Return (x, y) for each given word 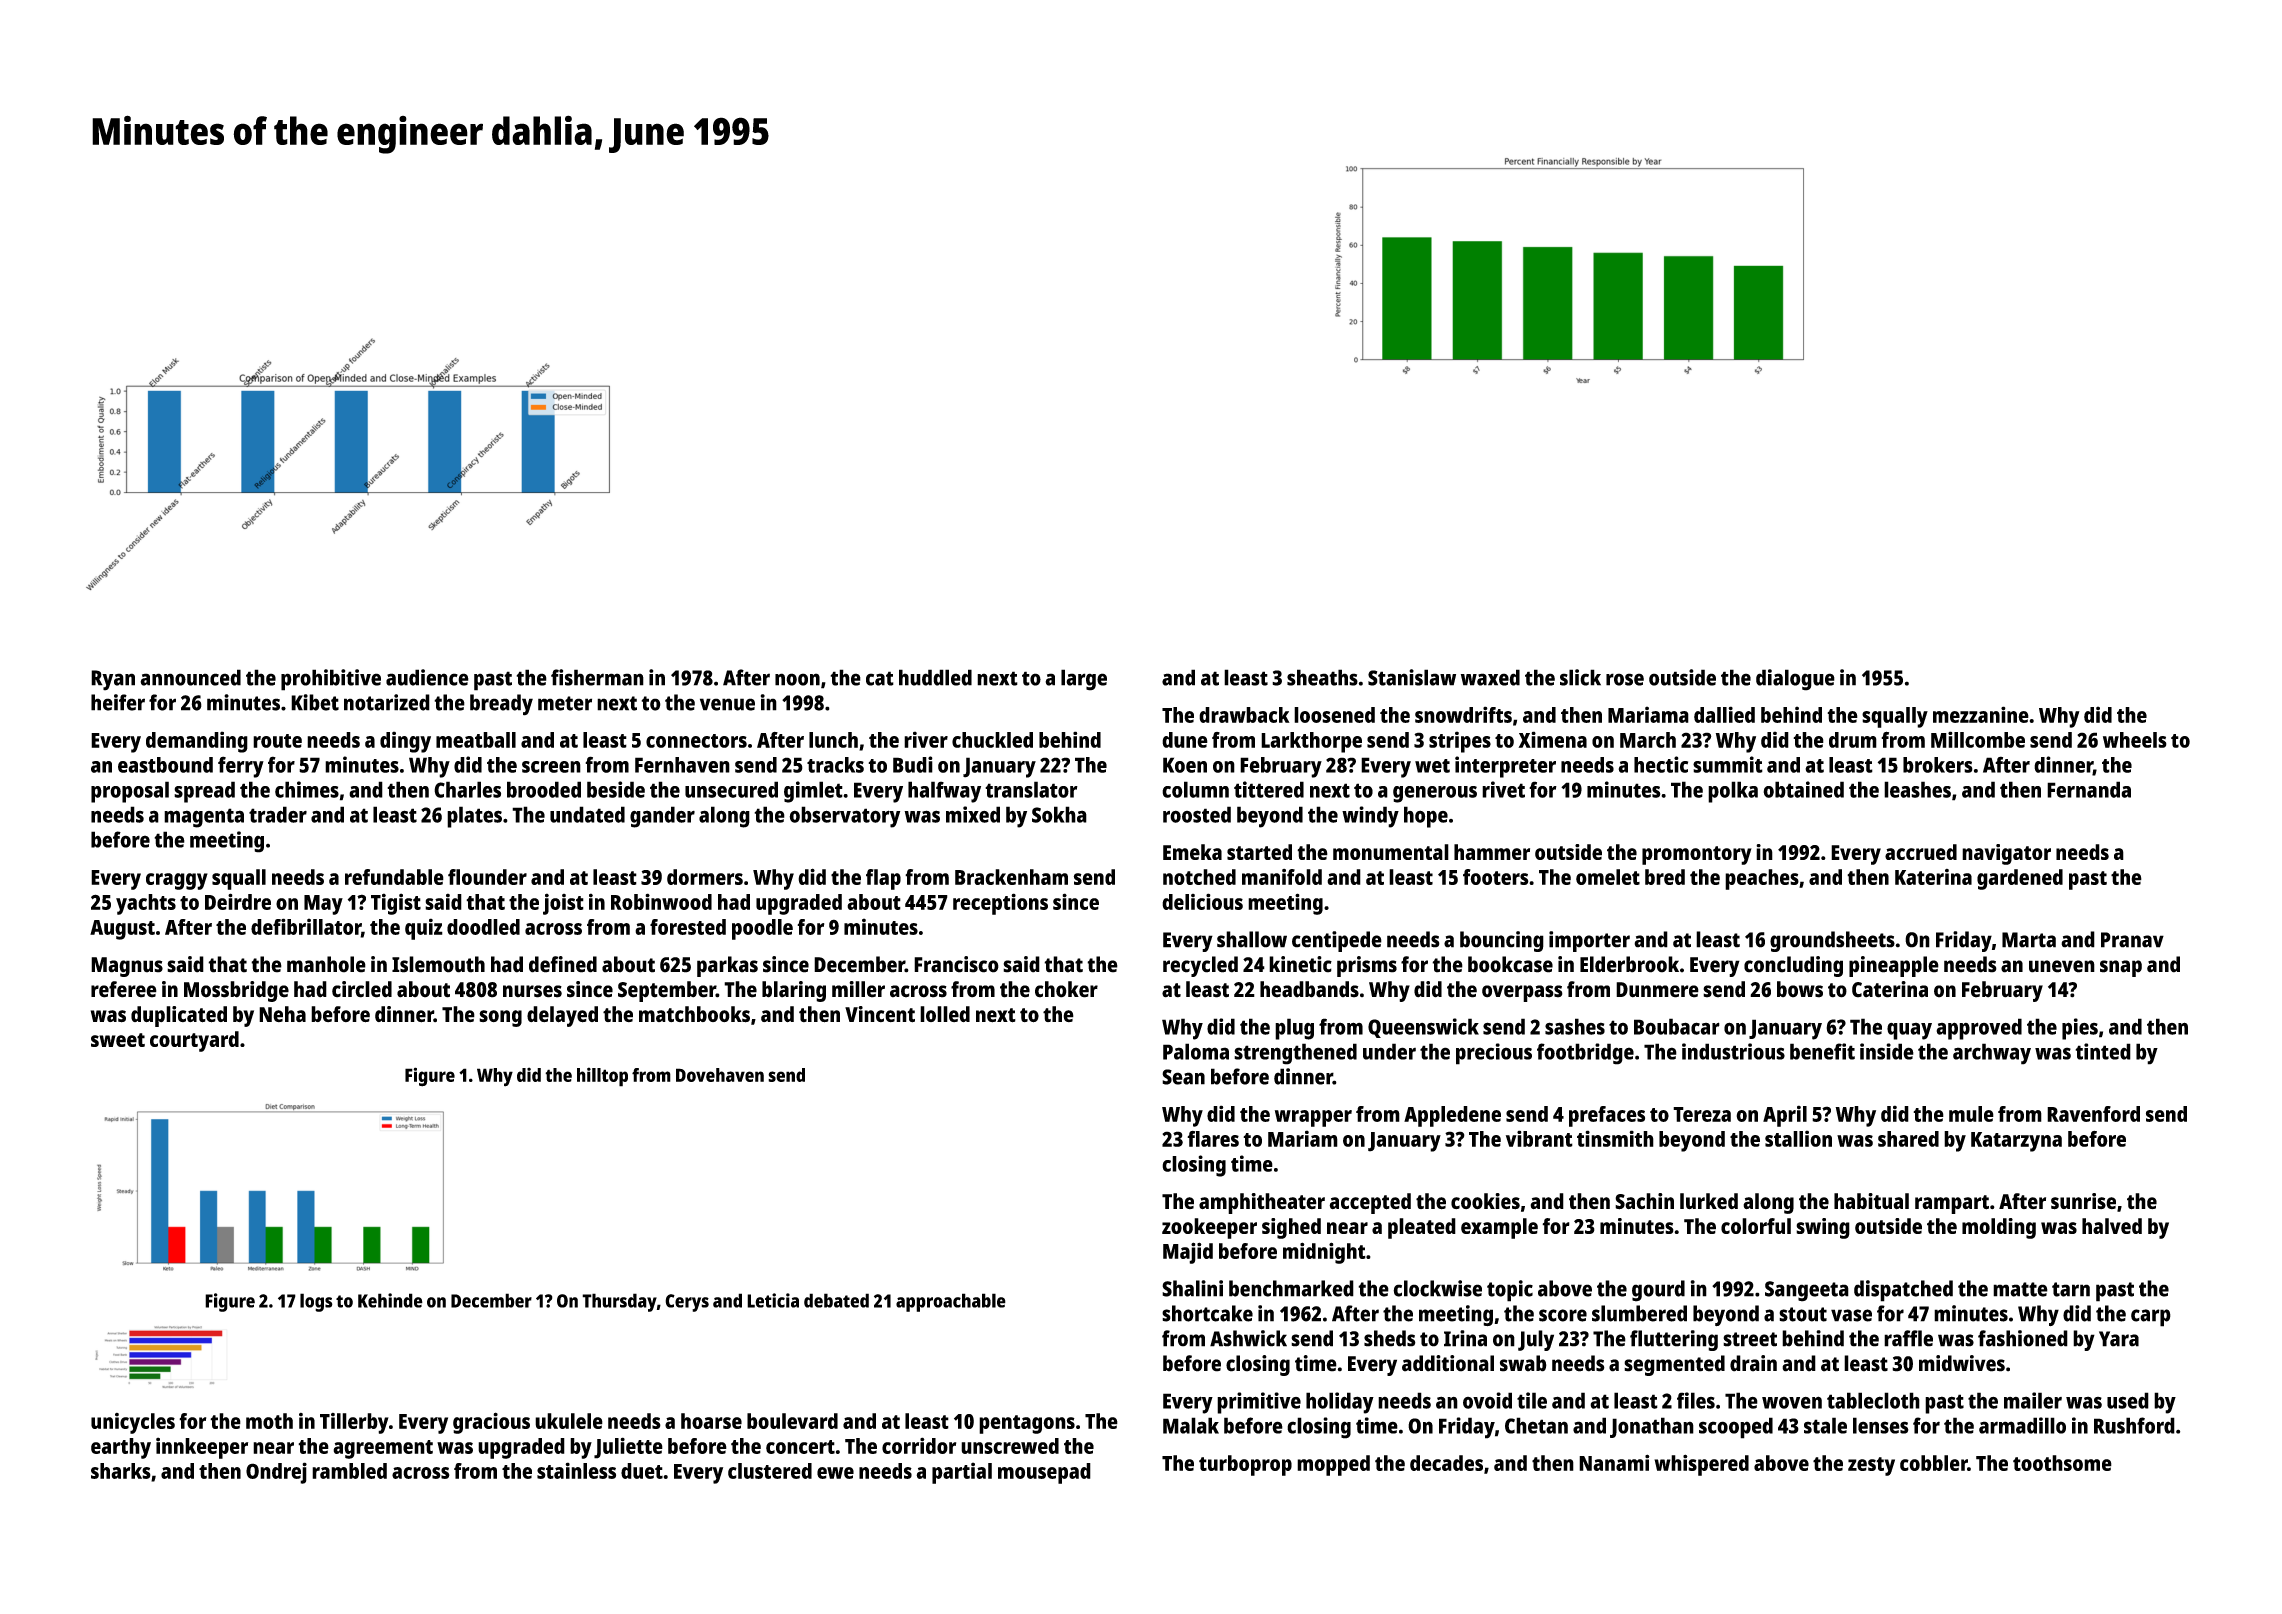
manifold (1282, 877)
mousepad (1044, 1473)
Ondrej (276, 1473)
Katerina (1933, 877)
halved (2112, 1226)
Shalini (1192, 1288)
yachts (146, 904)
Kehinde (390, 1300)
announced (190, 677)
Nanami (1614, 1462)
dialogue (1795, 680)
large (1084, 680)
